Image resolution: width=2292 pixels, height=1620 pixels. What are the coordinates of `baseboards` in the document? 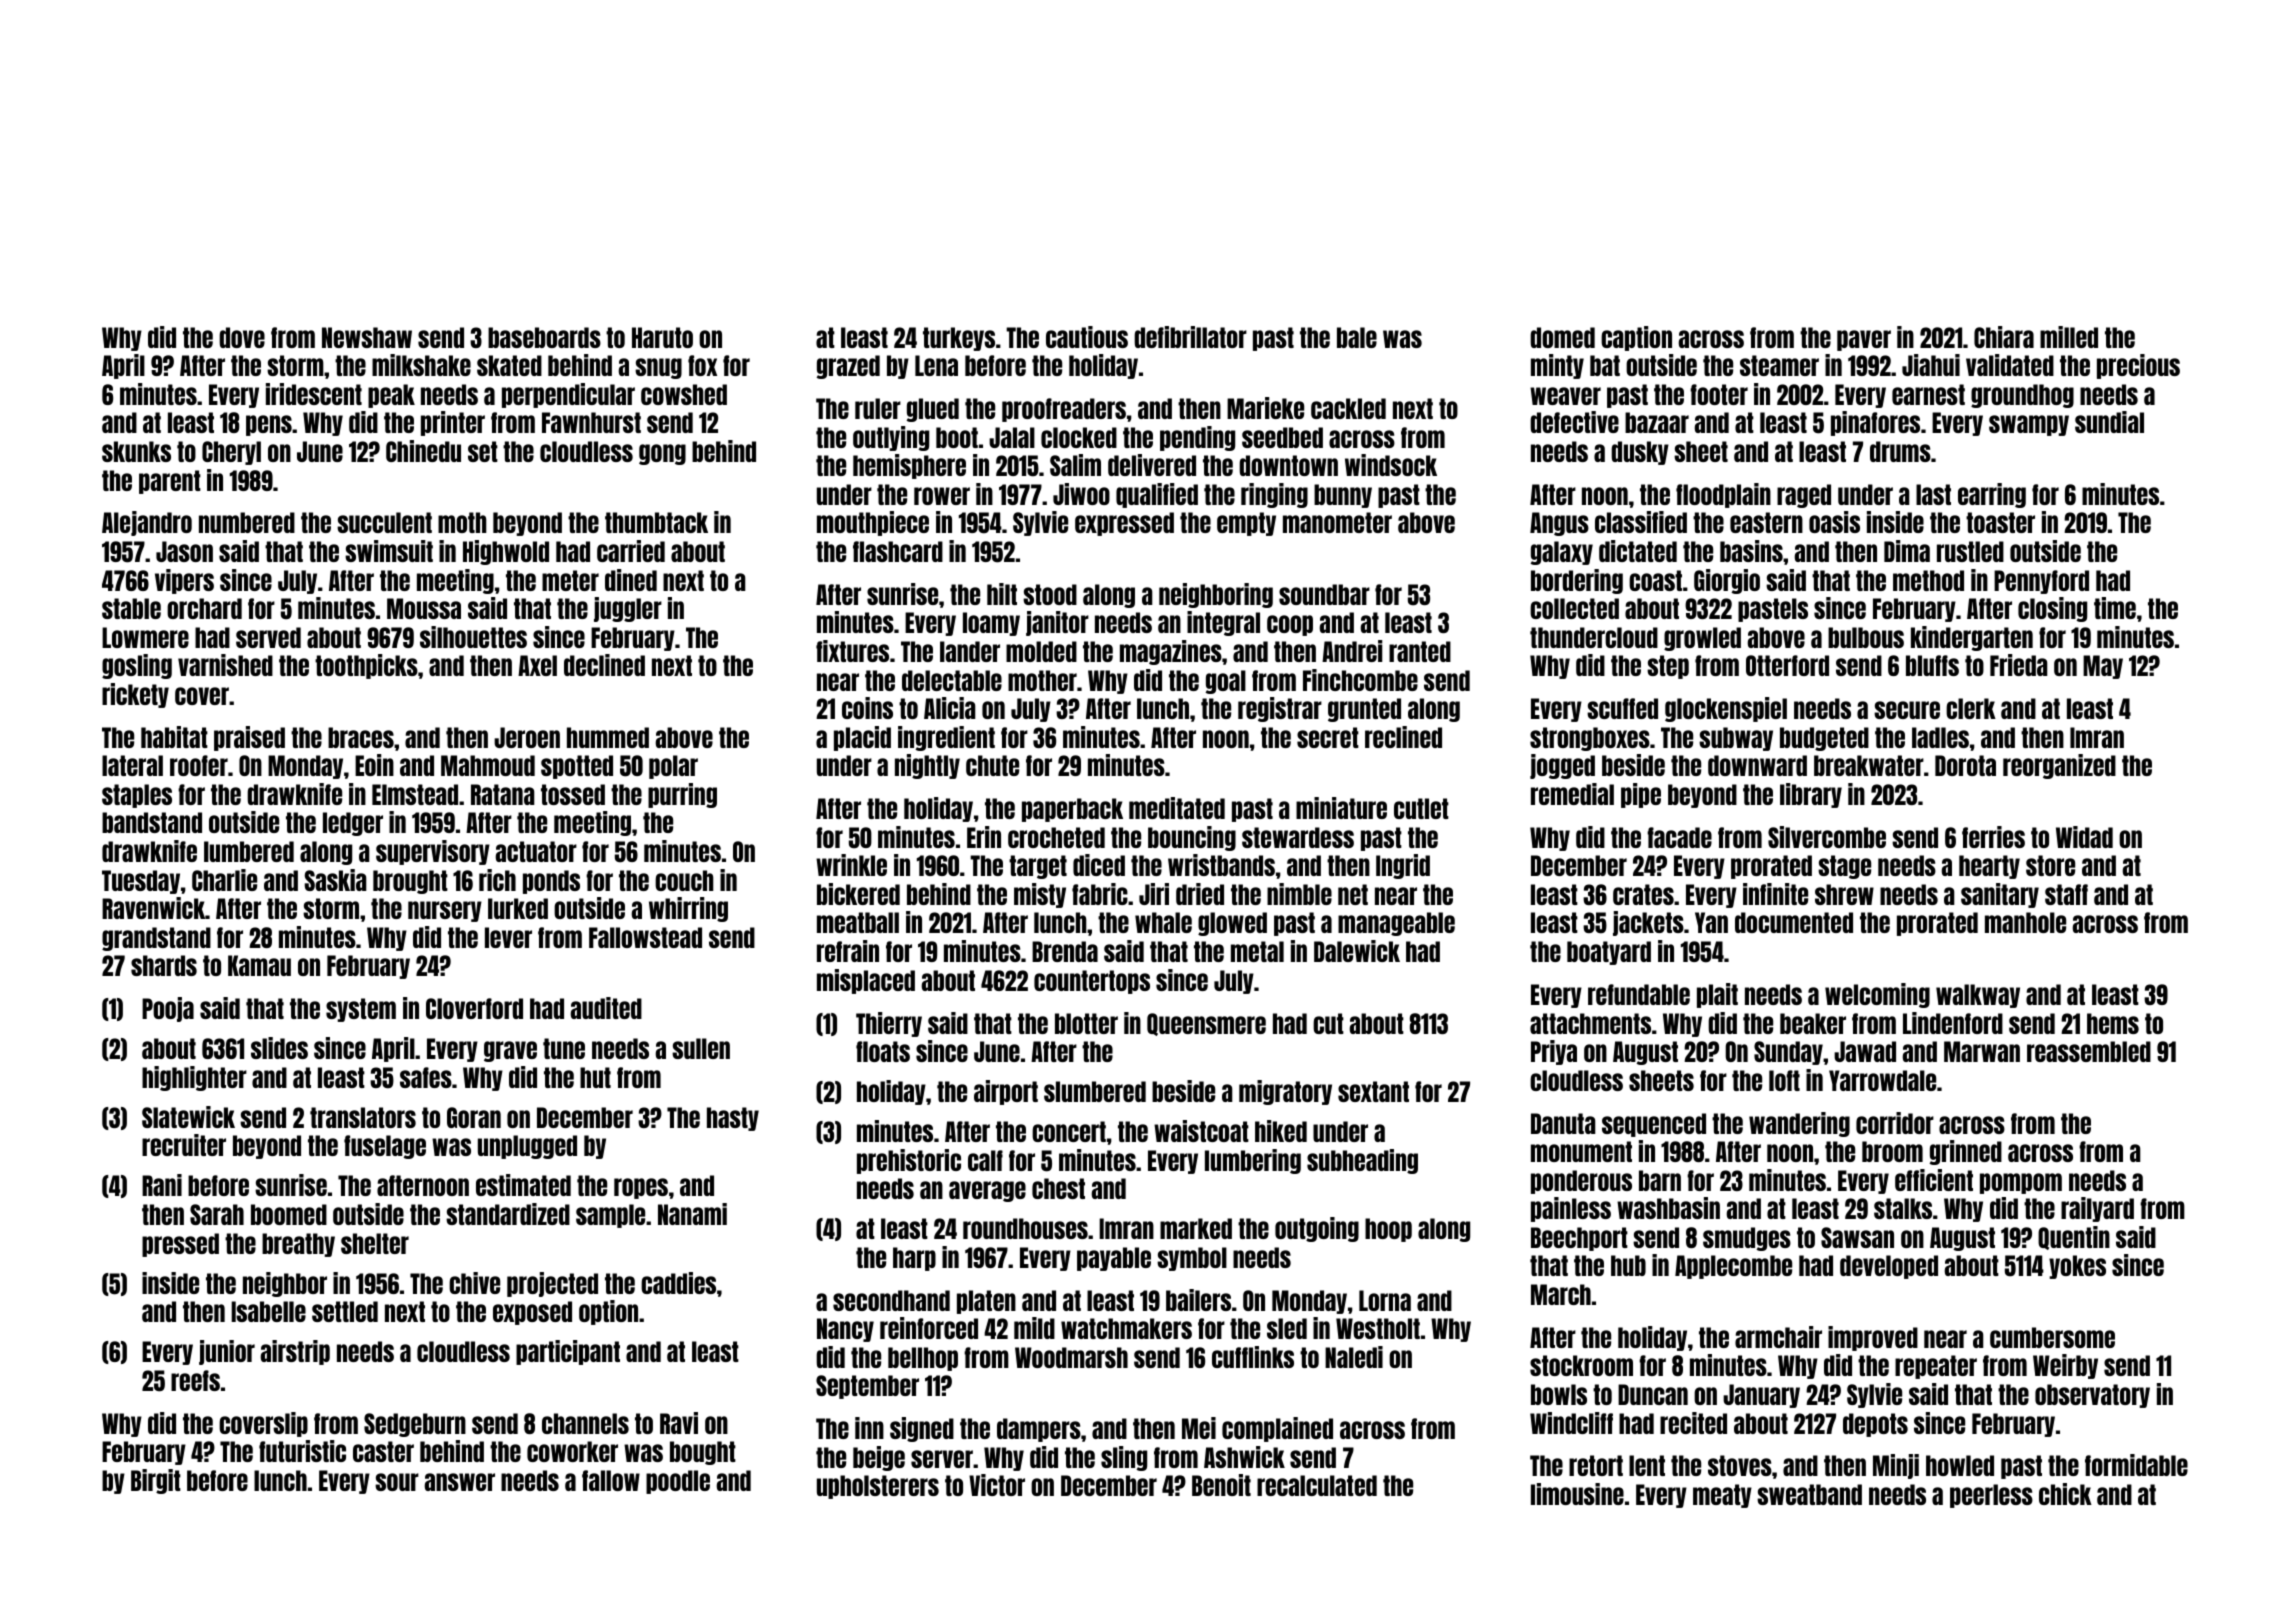 It's located at (544, 337).
